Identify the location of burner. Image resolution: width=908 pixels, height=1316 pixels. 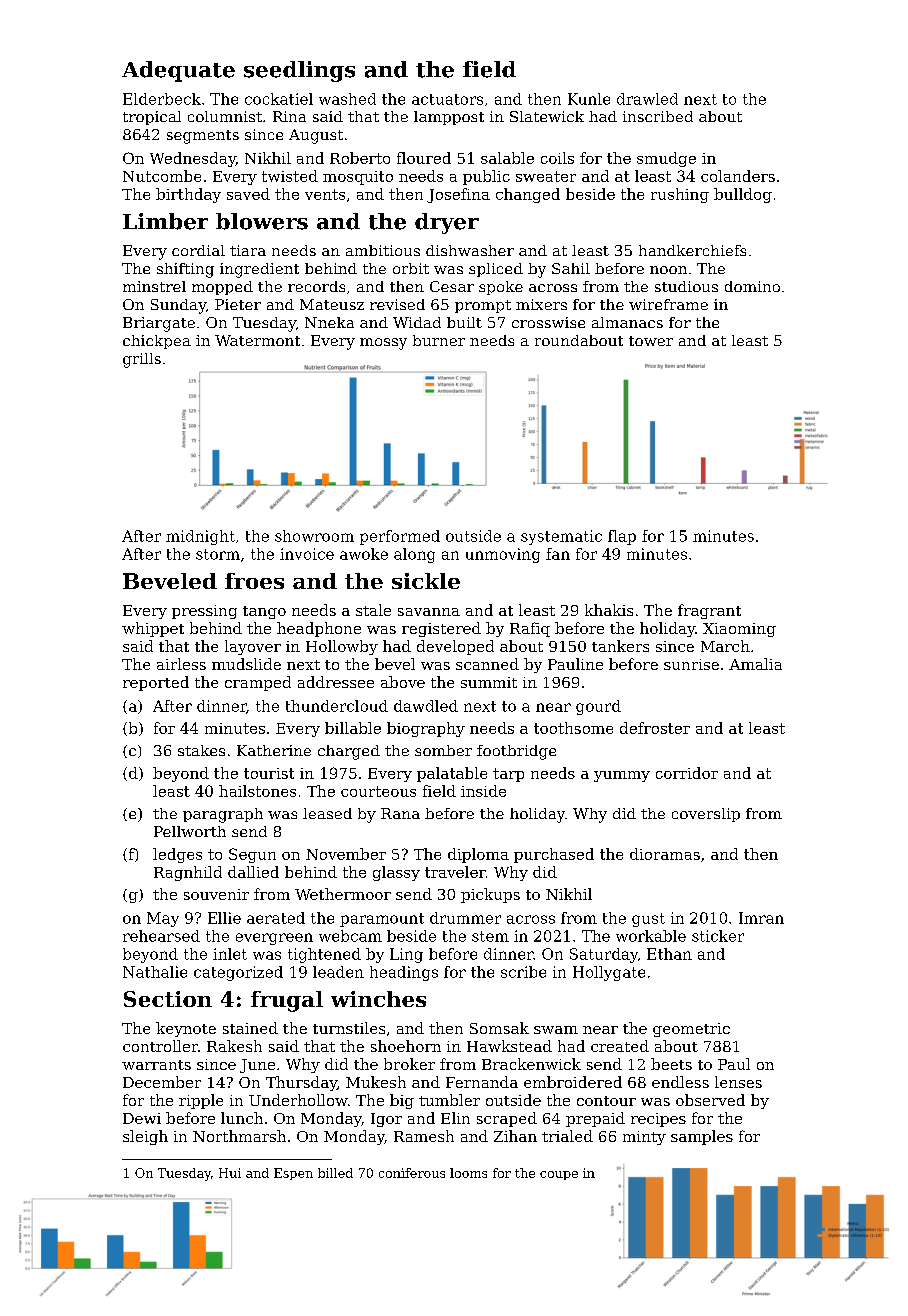
(439, 340).
